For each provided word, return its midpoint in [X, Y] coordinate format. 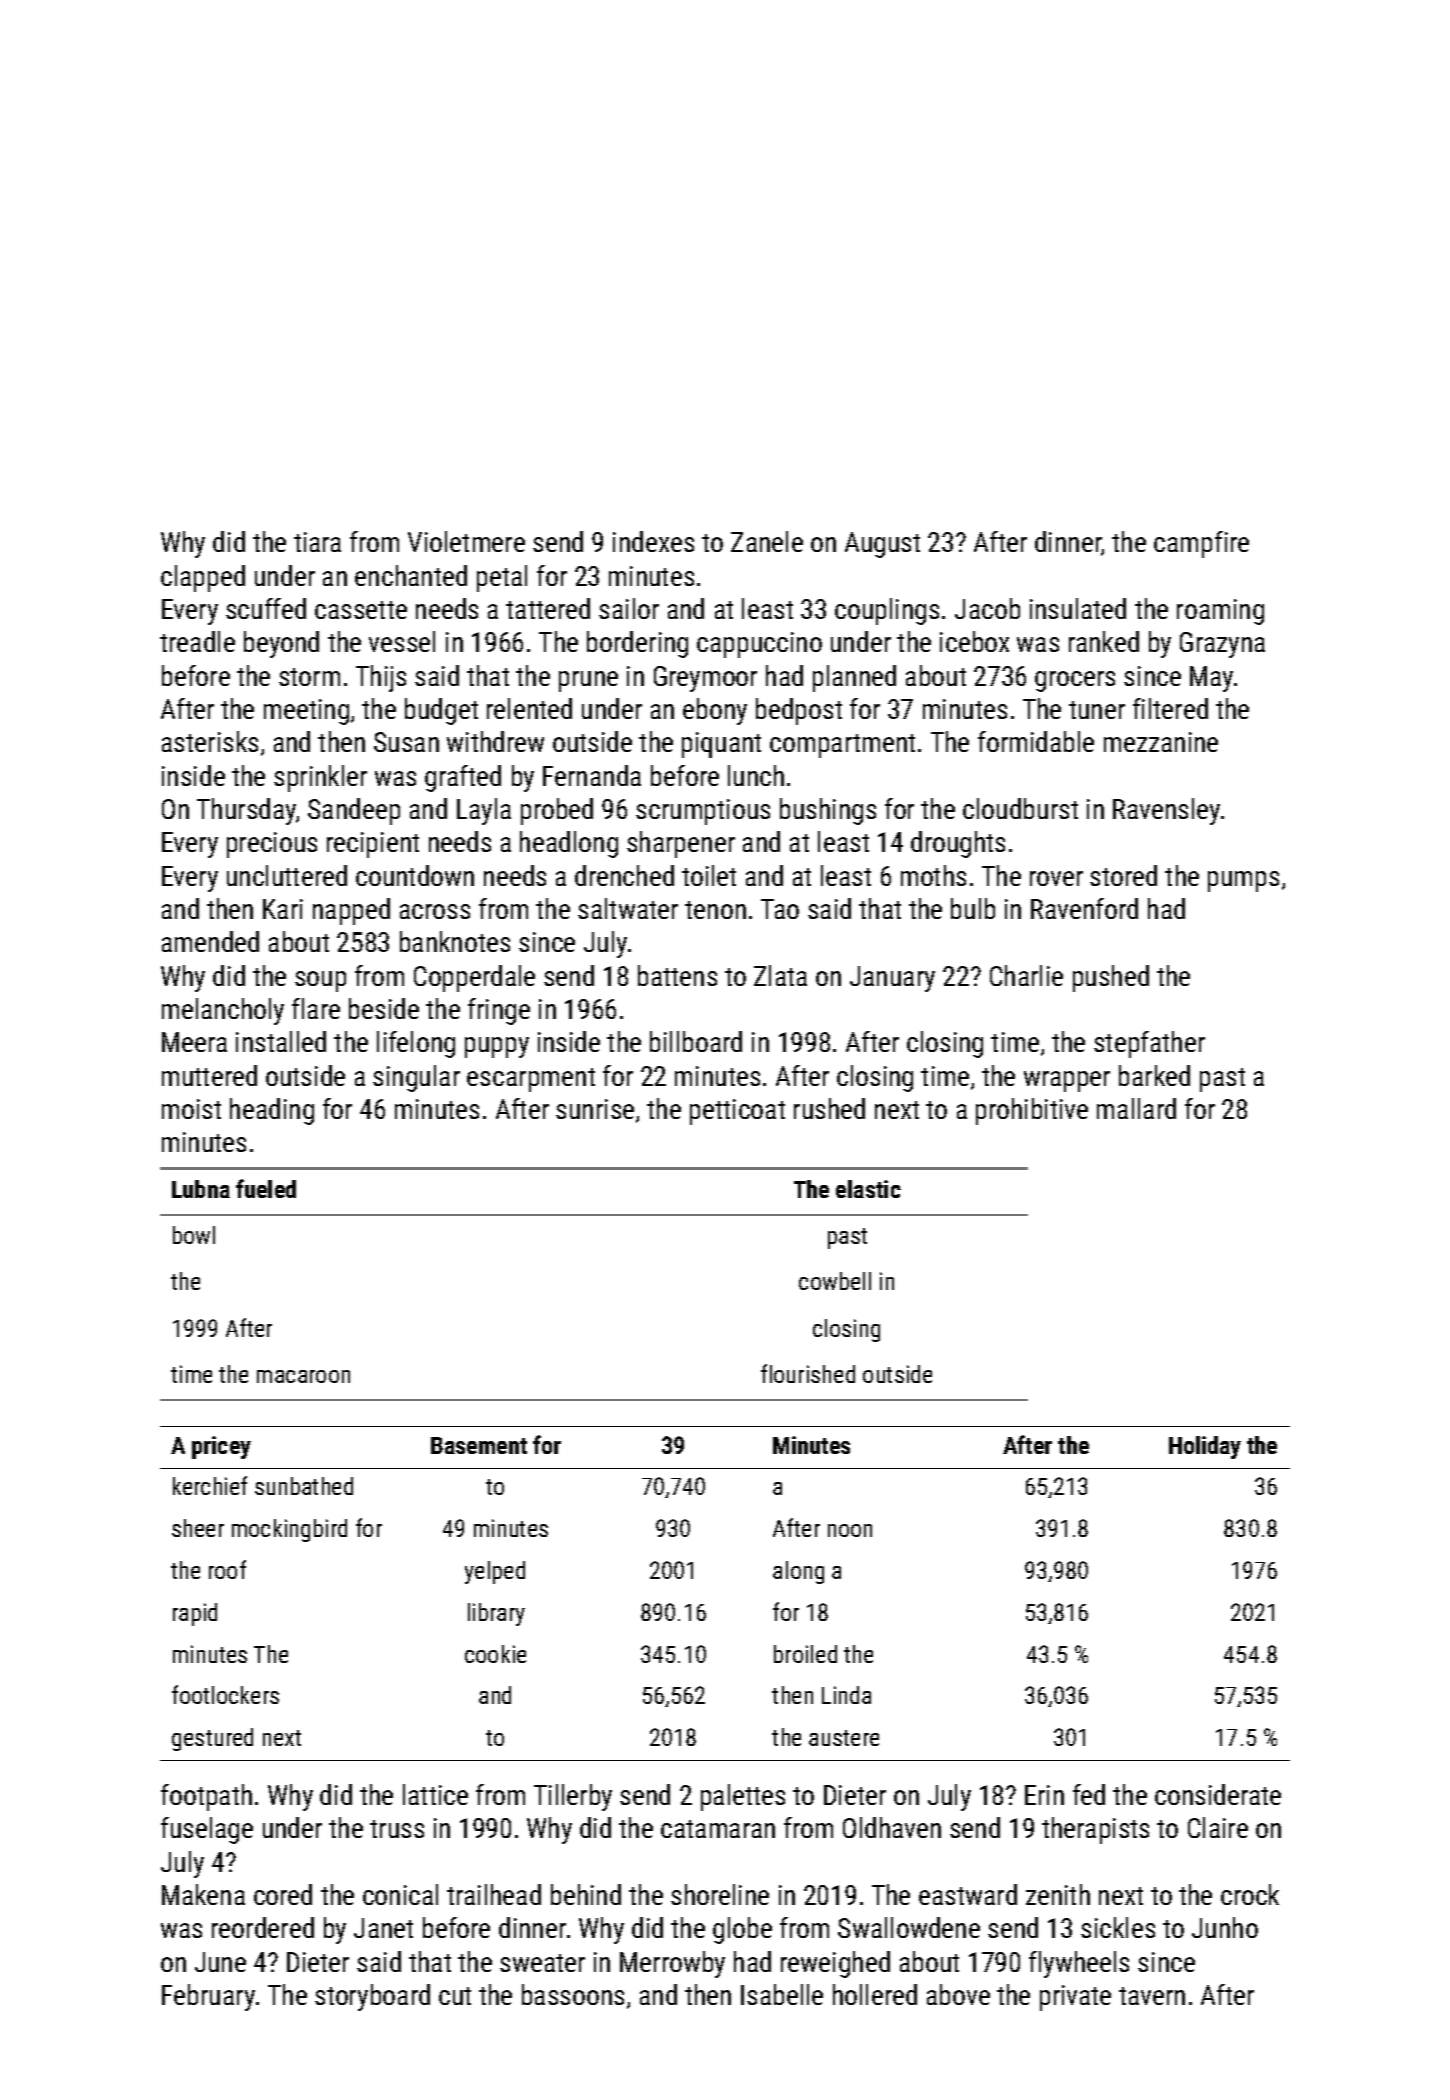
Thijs [381, 678]
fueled [266, 1188]
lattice [435, 1794]
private [1075, 1998]
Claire [1218, 1827]
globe [742, 1930]
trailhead [494, 1894]
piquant [721, 745]
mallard [1136, 1108]
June [220, 1962]
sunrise [595, 1109]
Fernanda [592, 775]
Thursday [246, 811]
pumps [1243, 881]
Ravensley [1166, 811]
